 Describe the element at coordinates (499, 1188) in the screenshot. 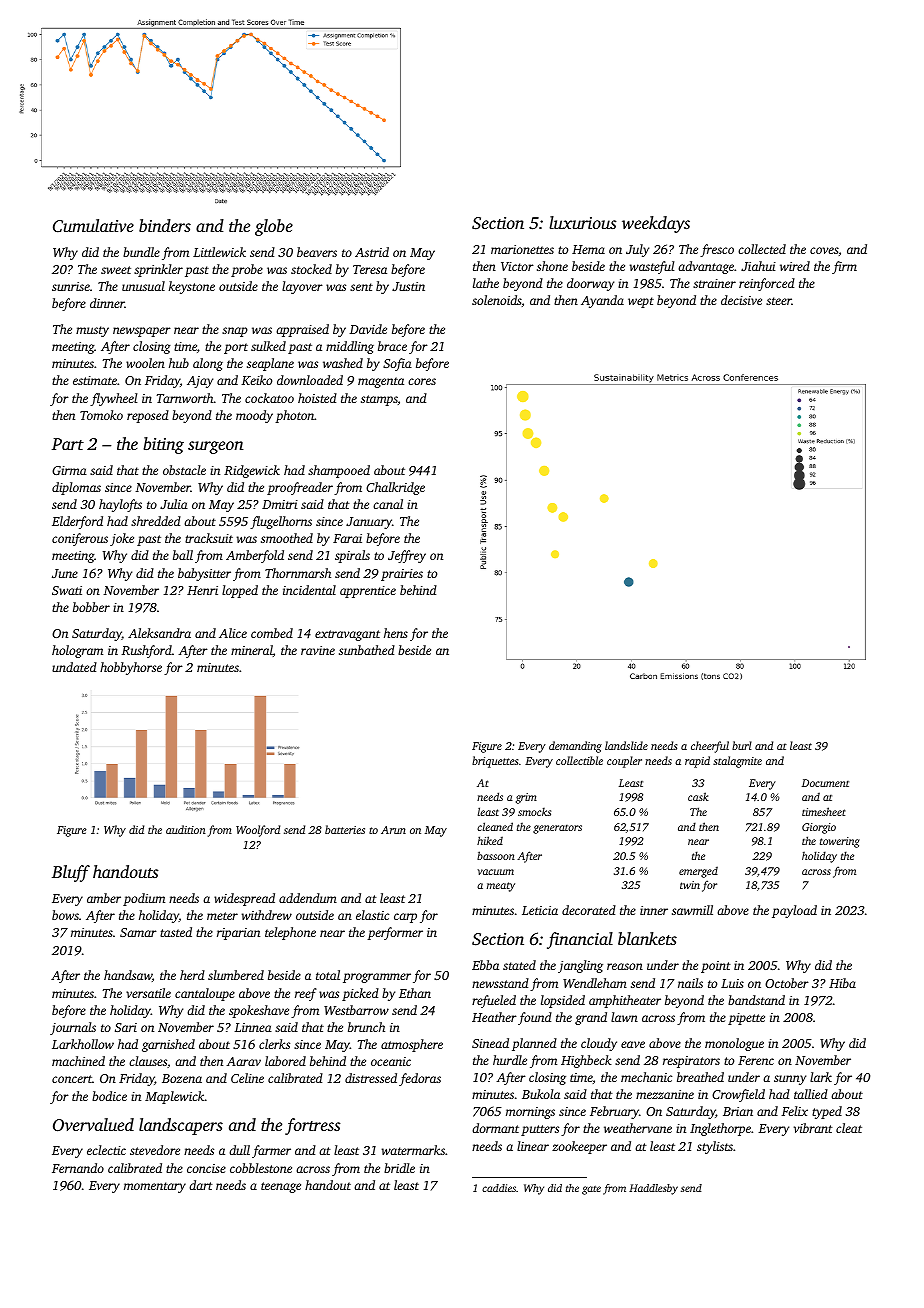

I see `caddies` at that location.
